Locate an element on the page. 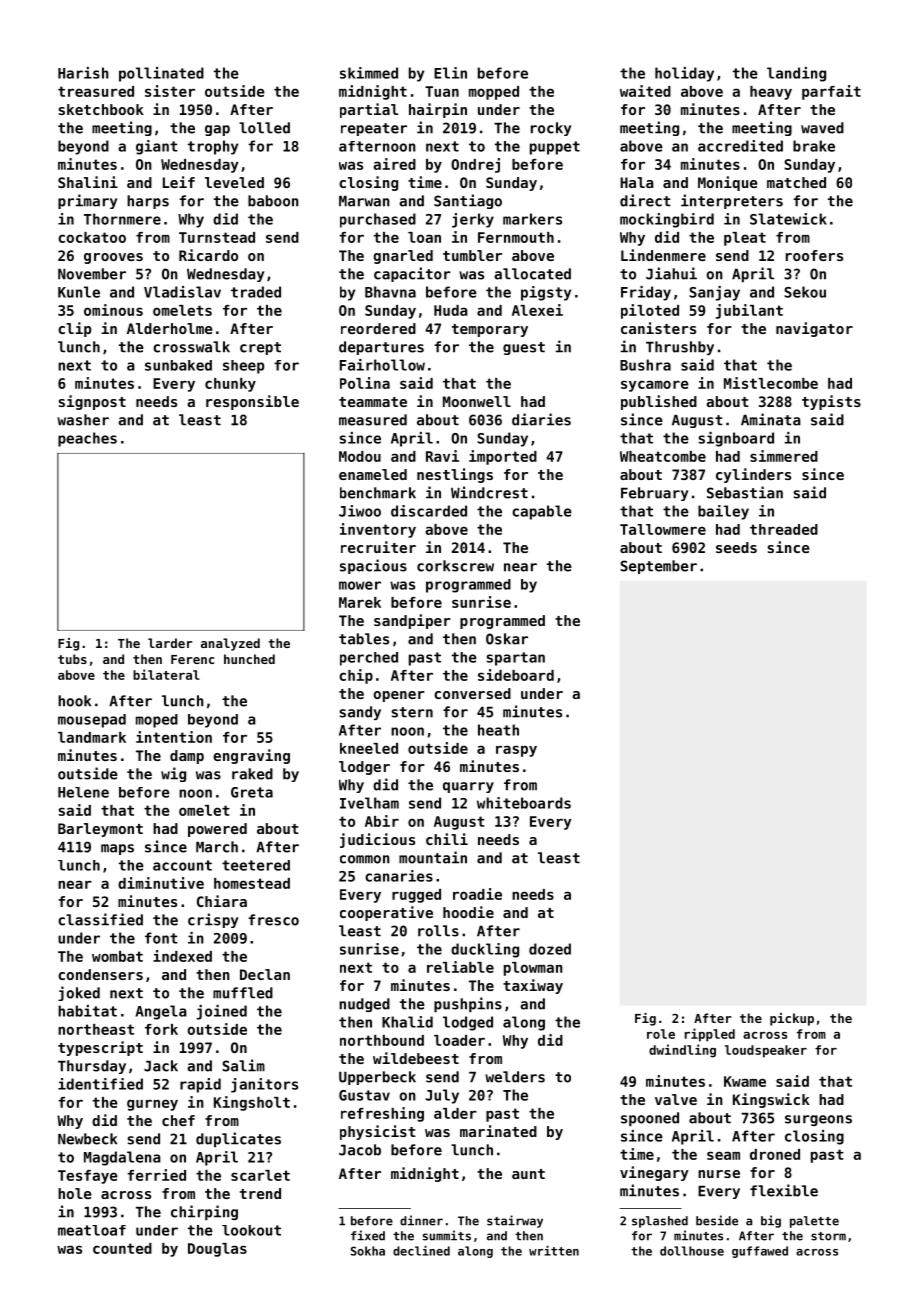 This page has width=924, height=1308. heath is located at coordinates (498, 730).
